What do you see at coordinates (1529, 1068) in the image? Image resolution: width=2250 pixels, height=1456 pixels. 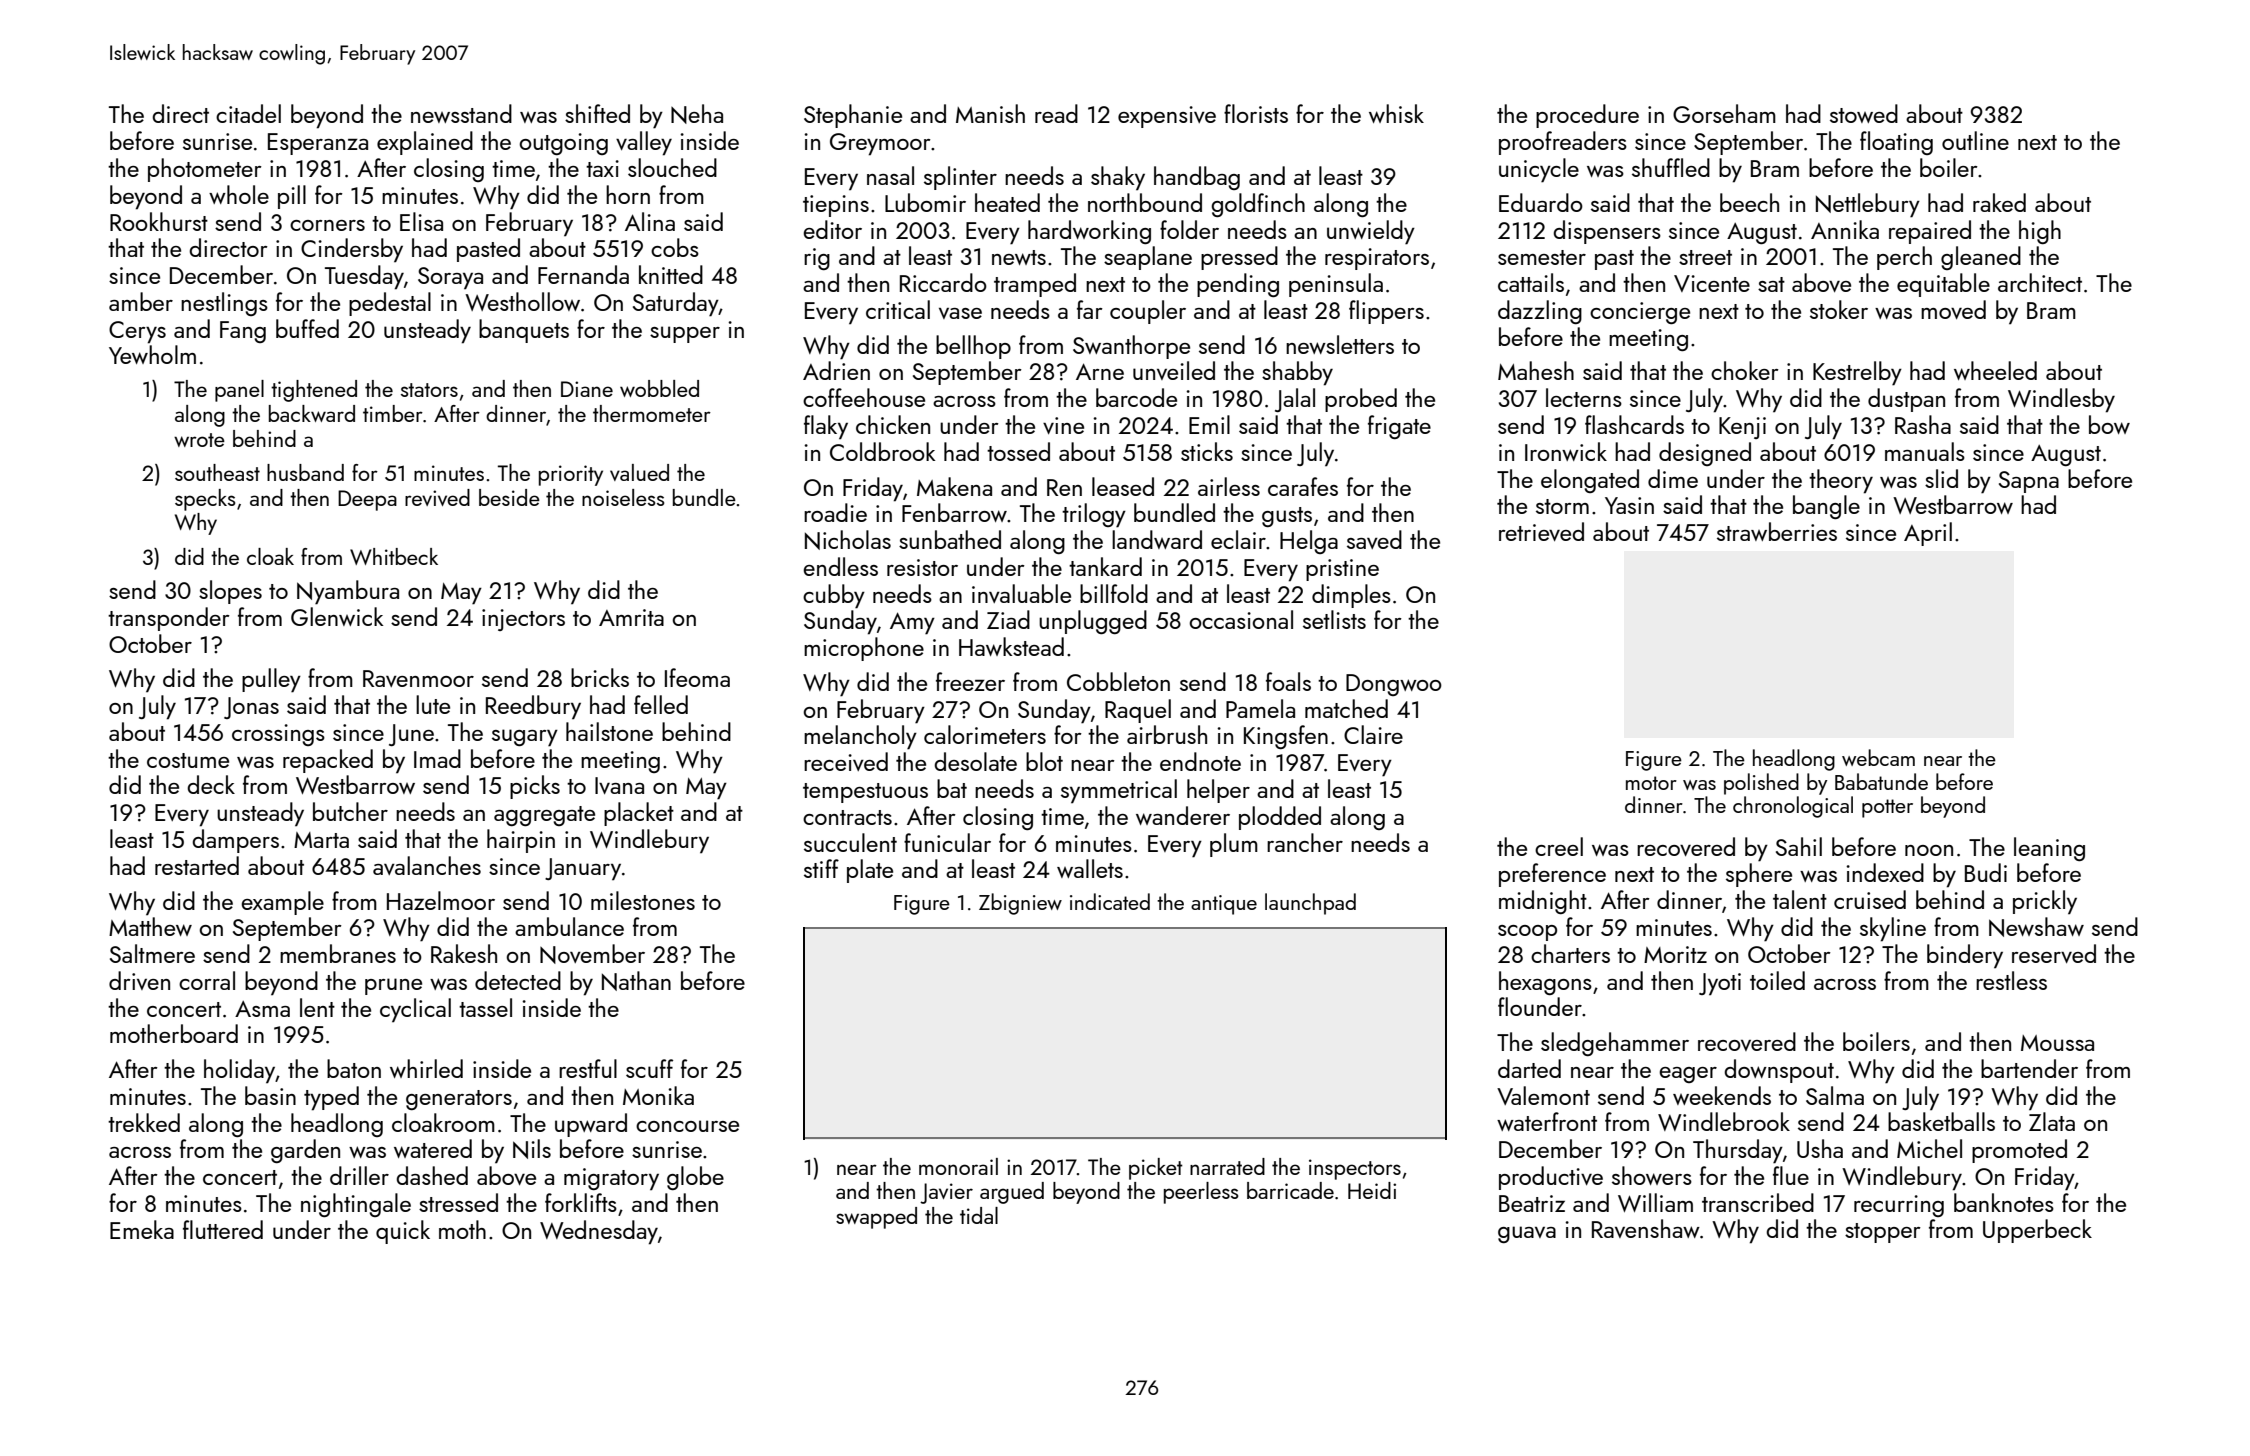 I see `darted` at bounding box center [1529, 1068].
